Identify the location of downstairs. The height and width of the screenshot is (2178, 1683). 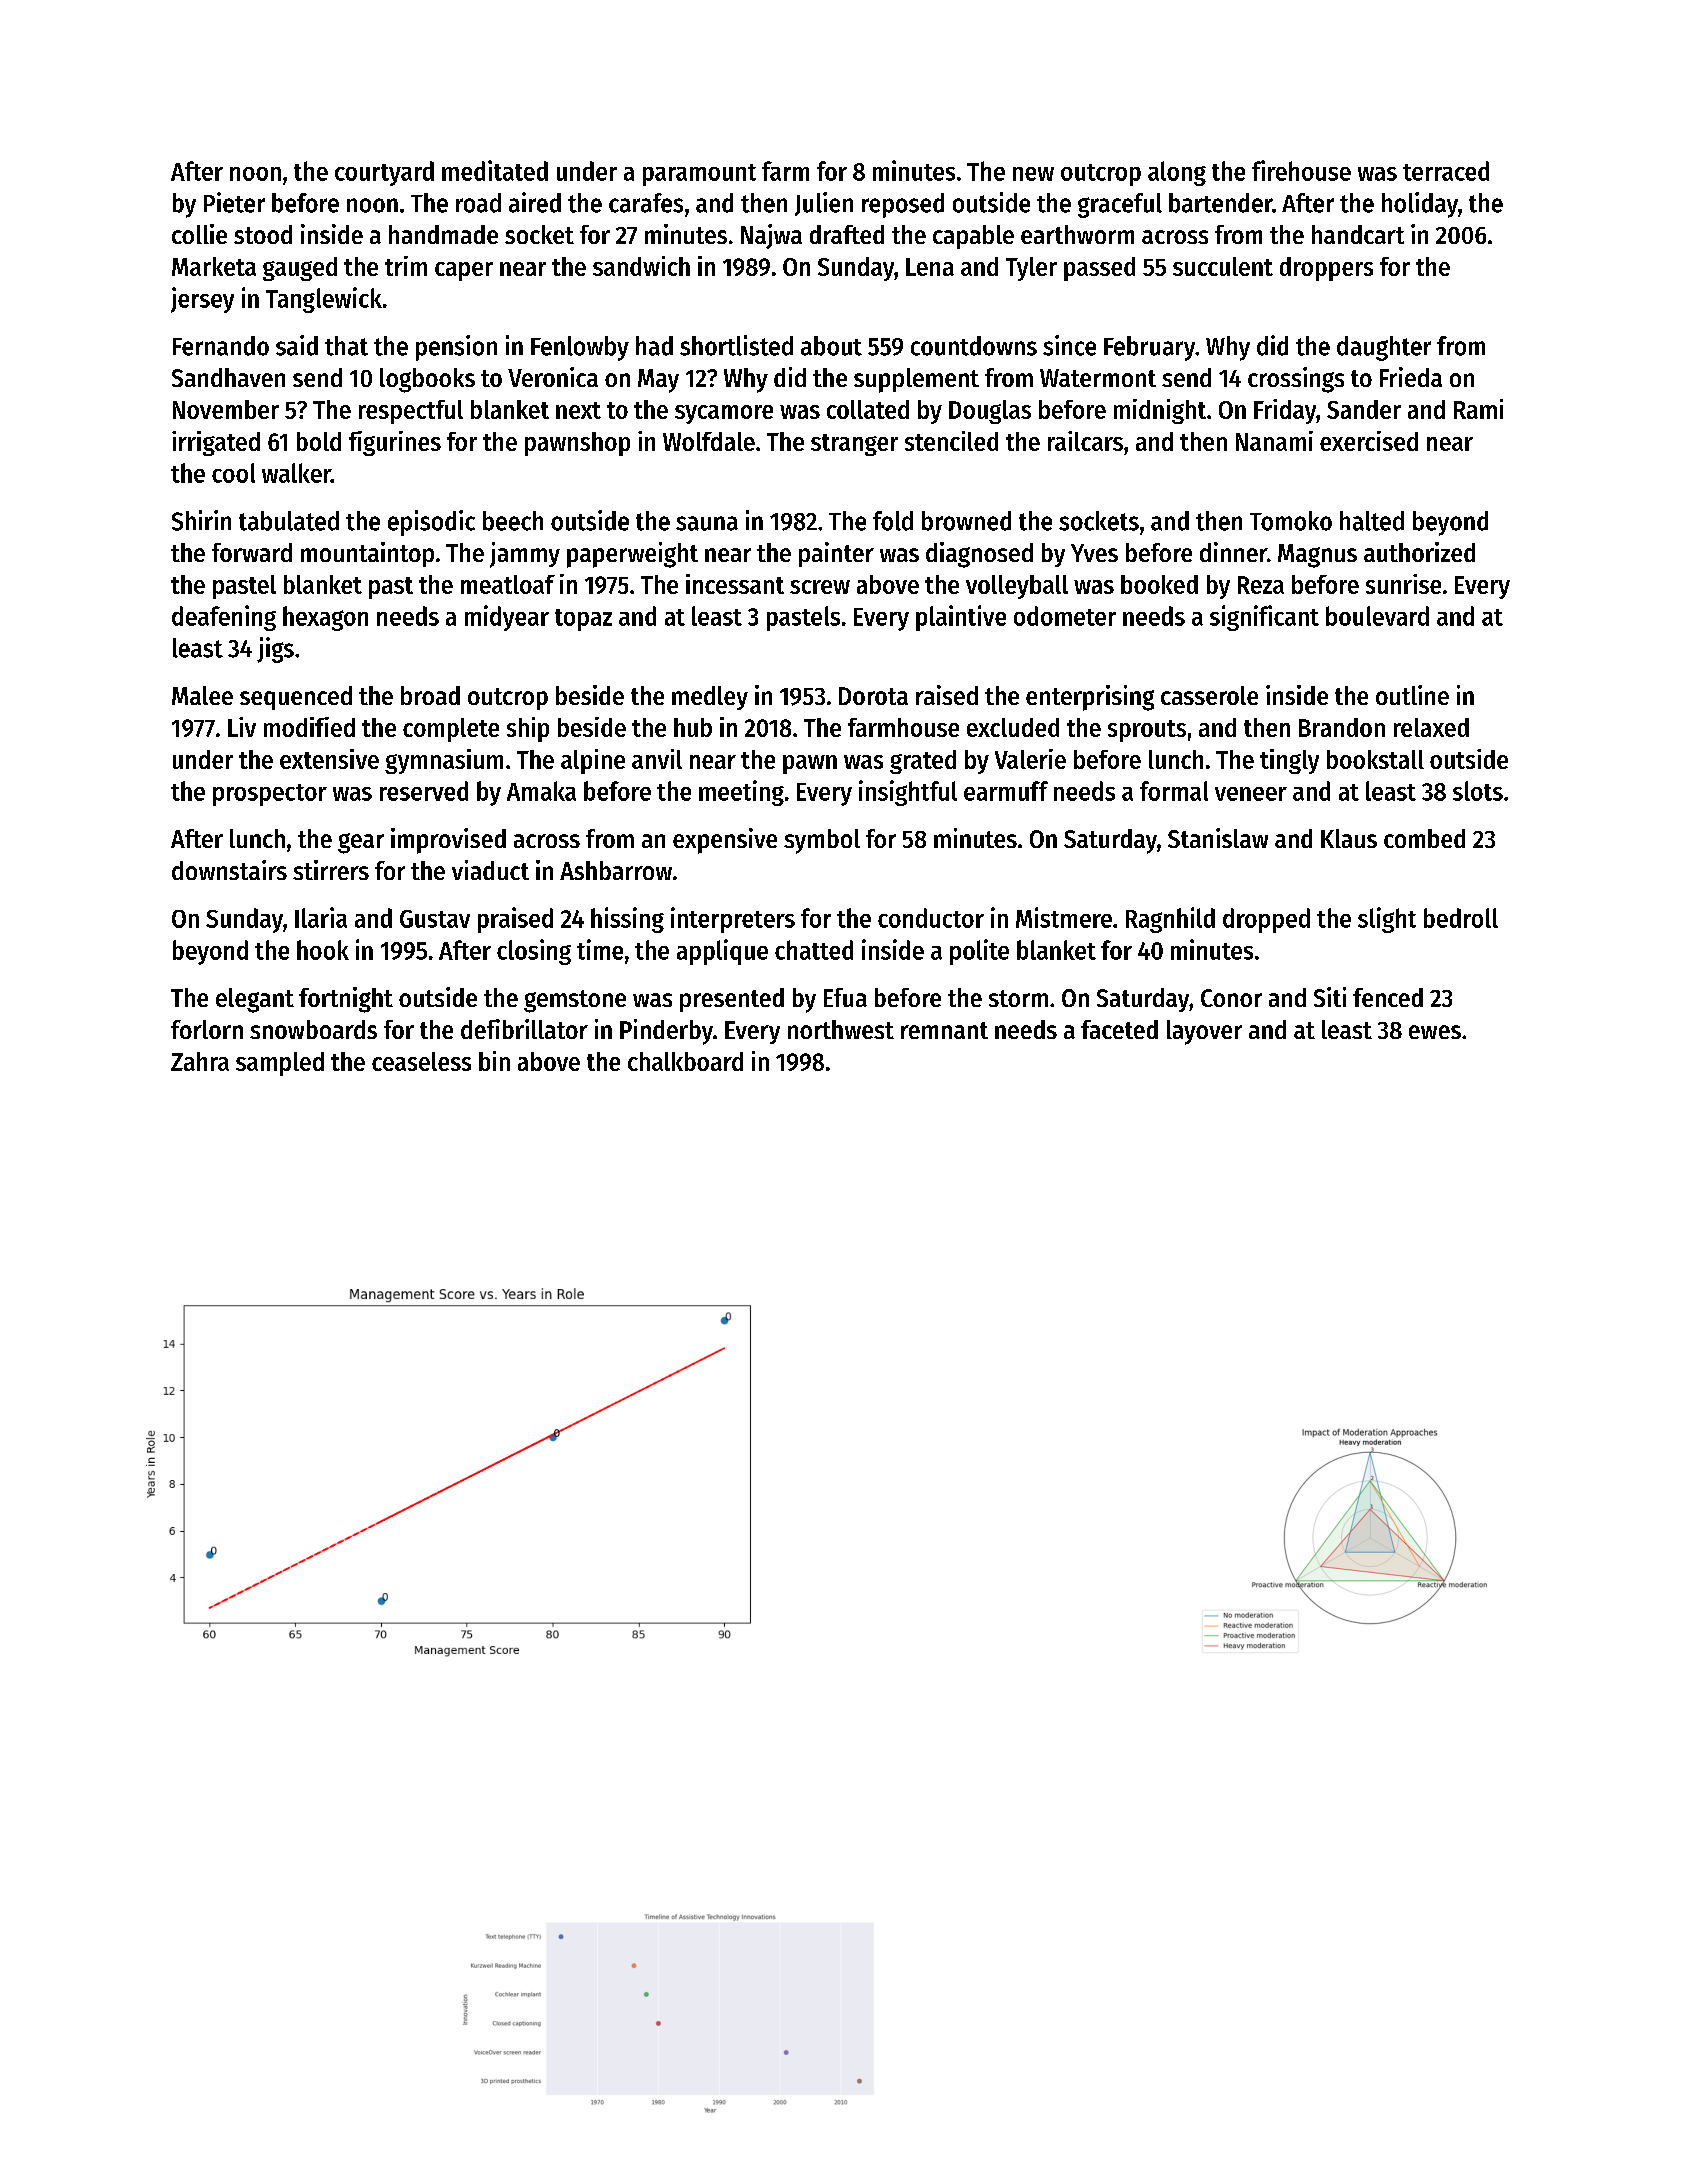
(229, 870).
